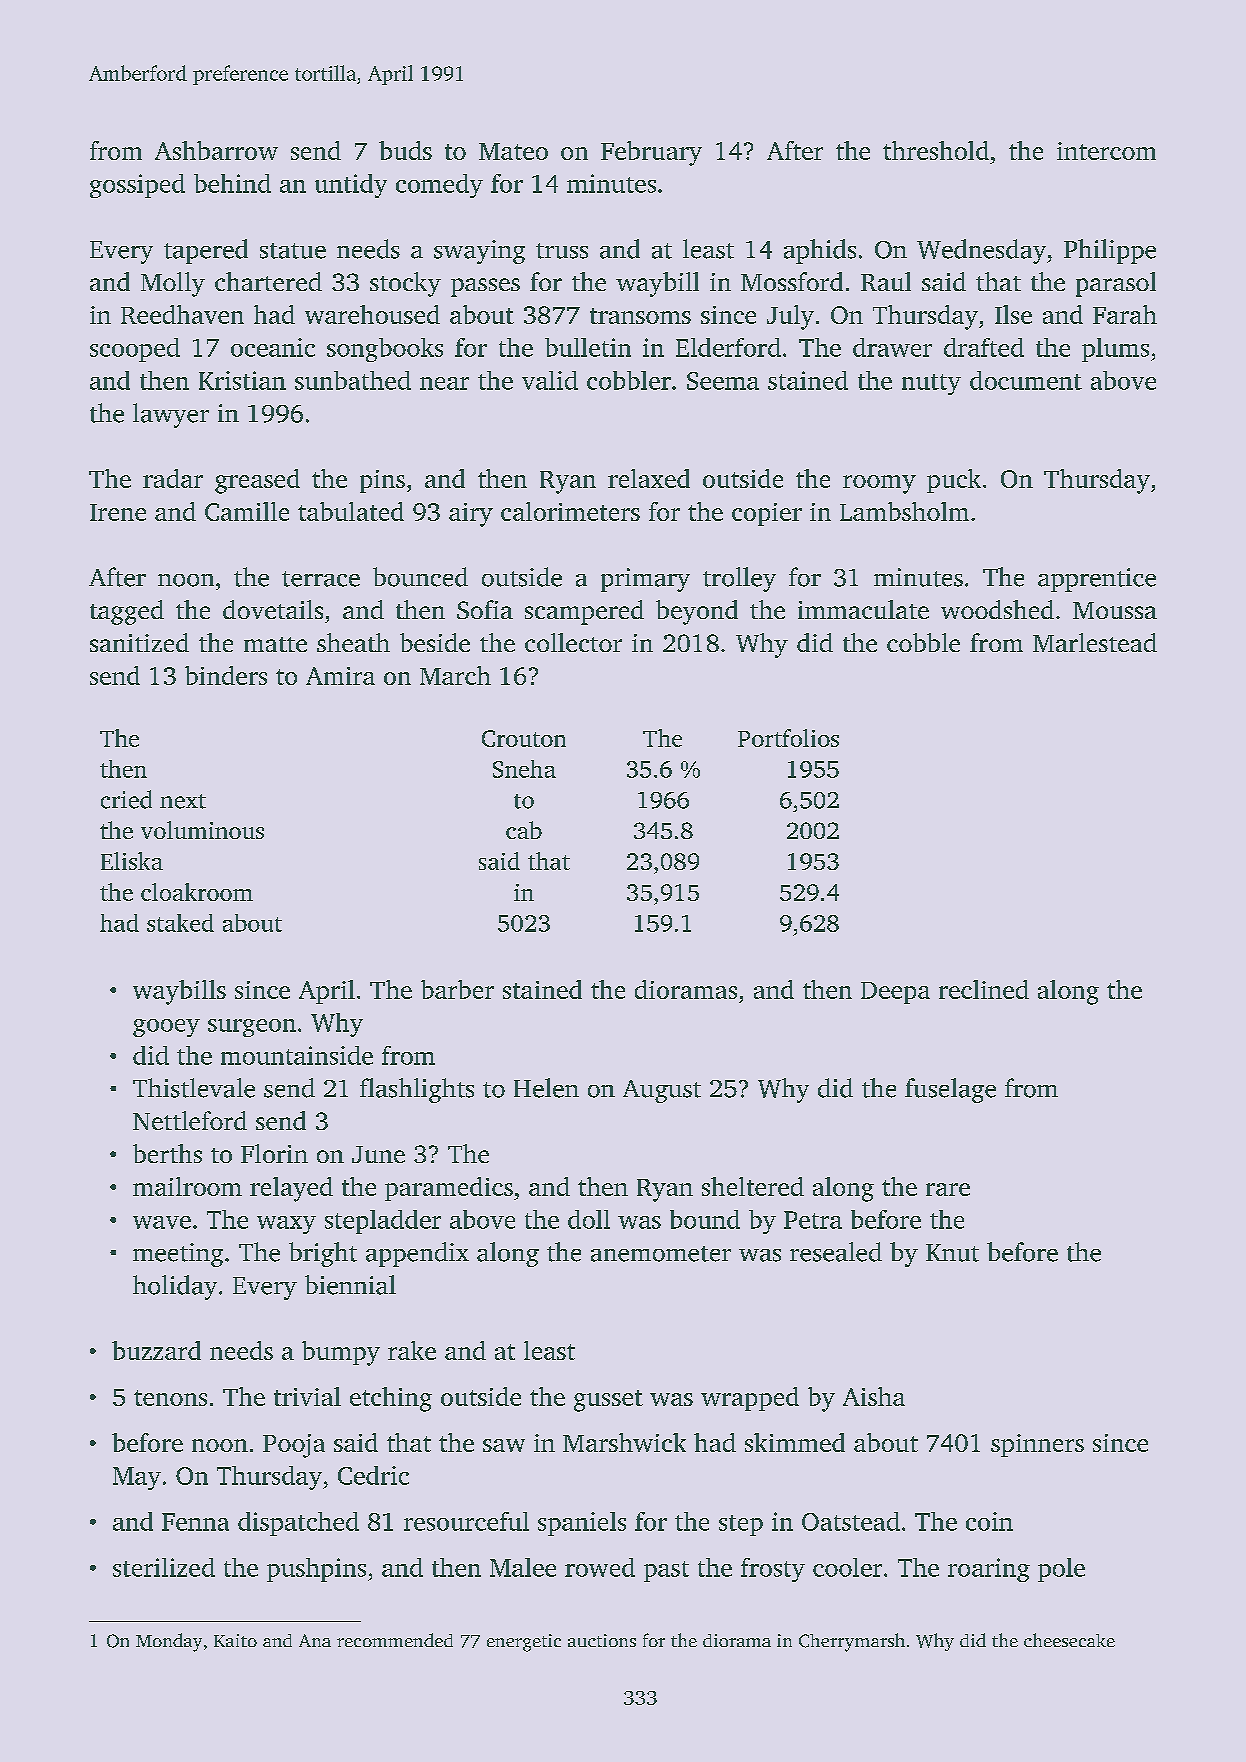  I want to click on Seema, so click(723, 381).
